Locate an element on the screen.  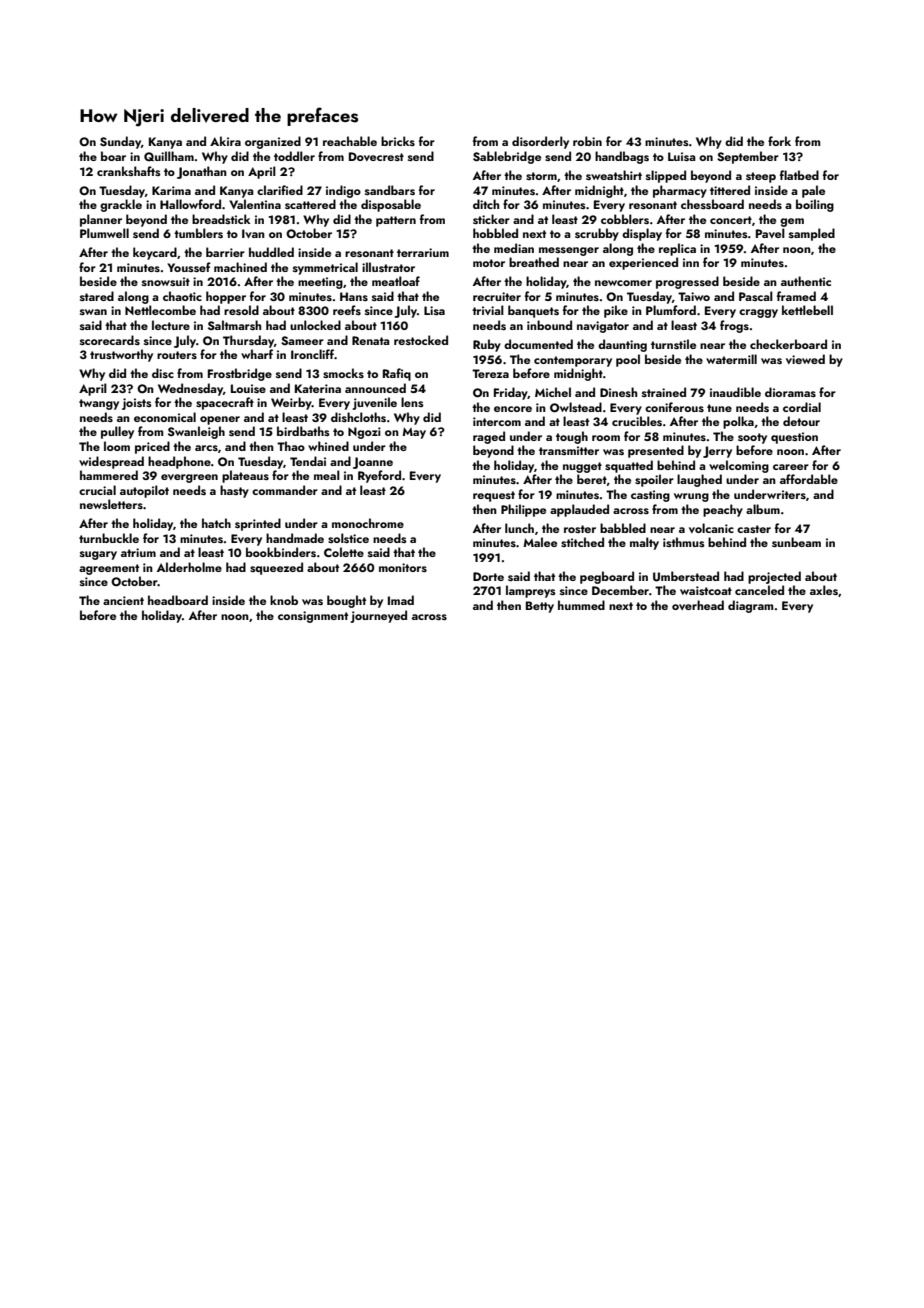
monitors is located at coordinates (403, 567).
